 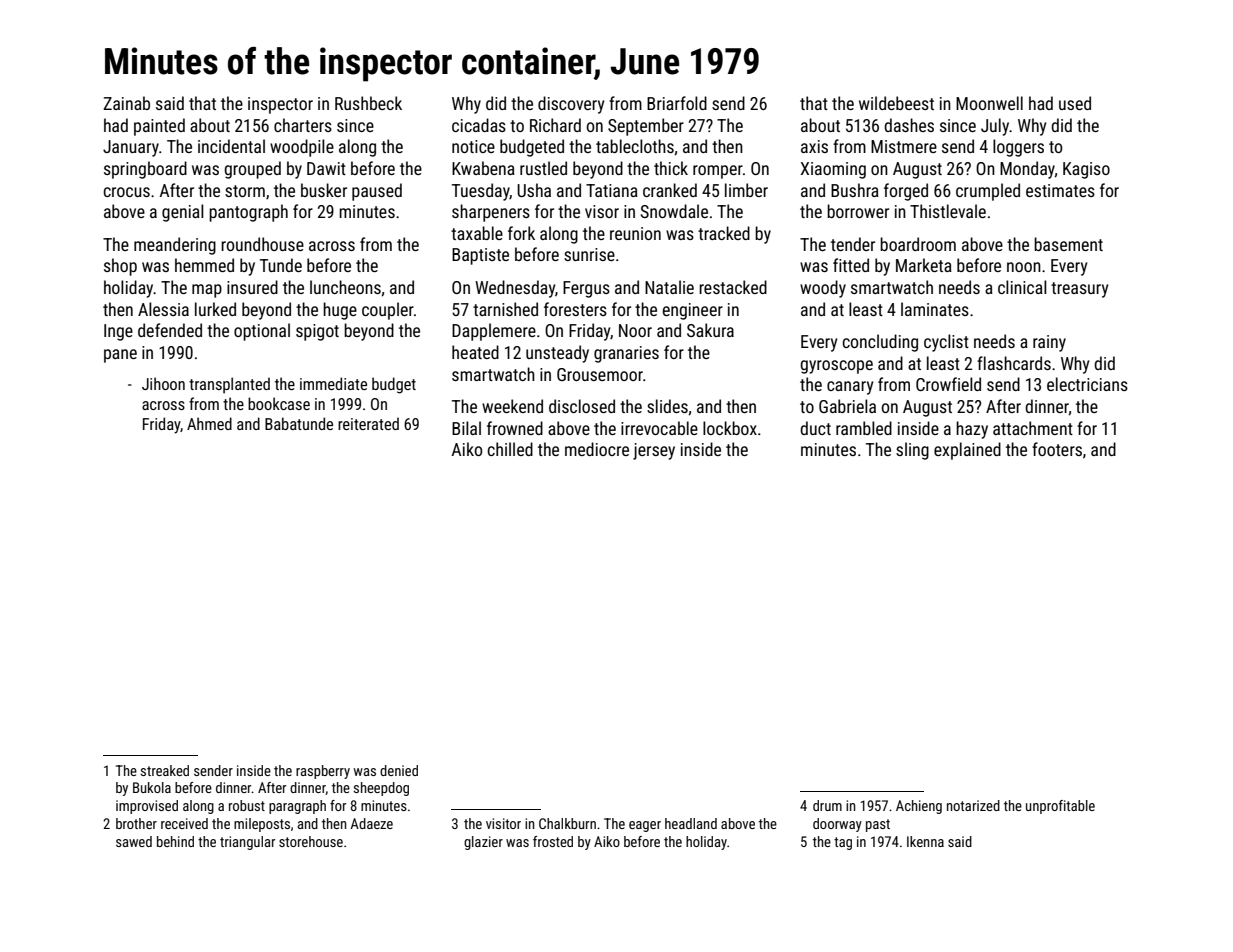 I want to click on streaked, so click(x=165, y=770).
